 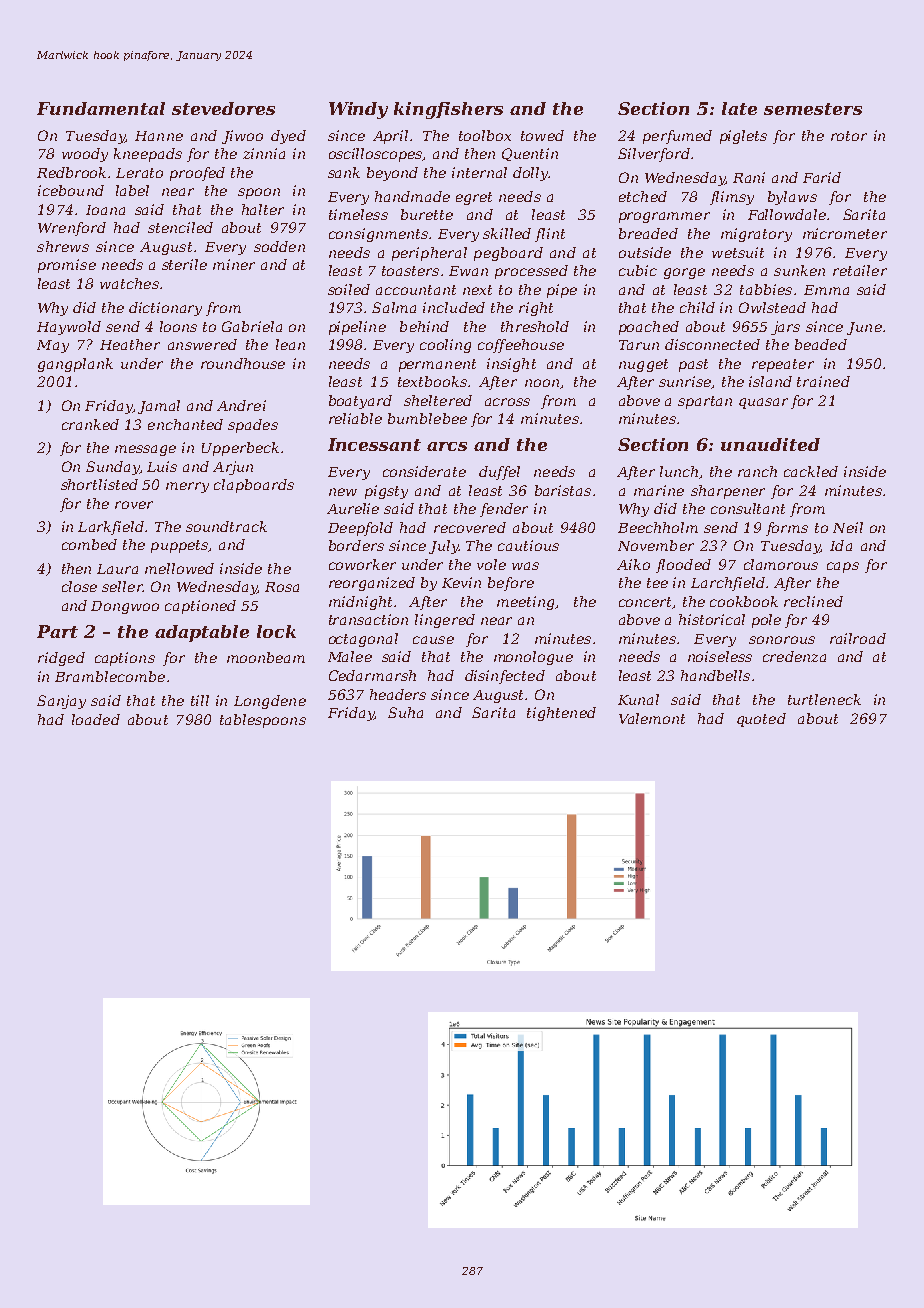 What do you see at coordinates (90, 424) in the screenshot?
I see `cranked` at bounding box center [90, 424].
